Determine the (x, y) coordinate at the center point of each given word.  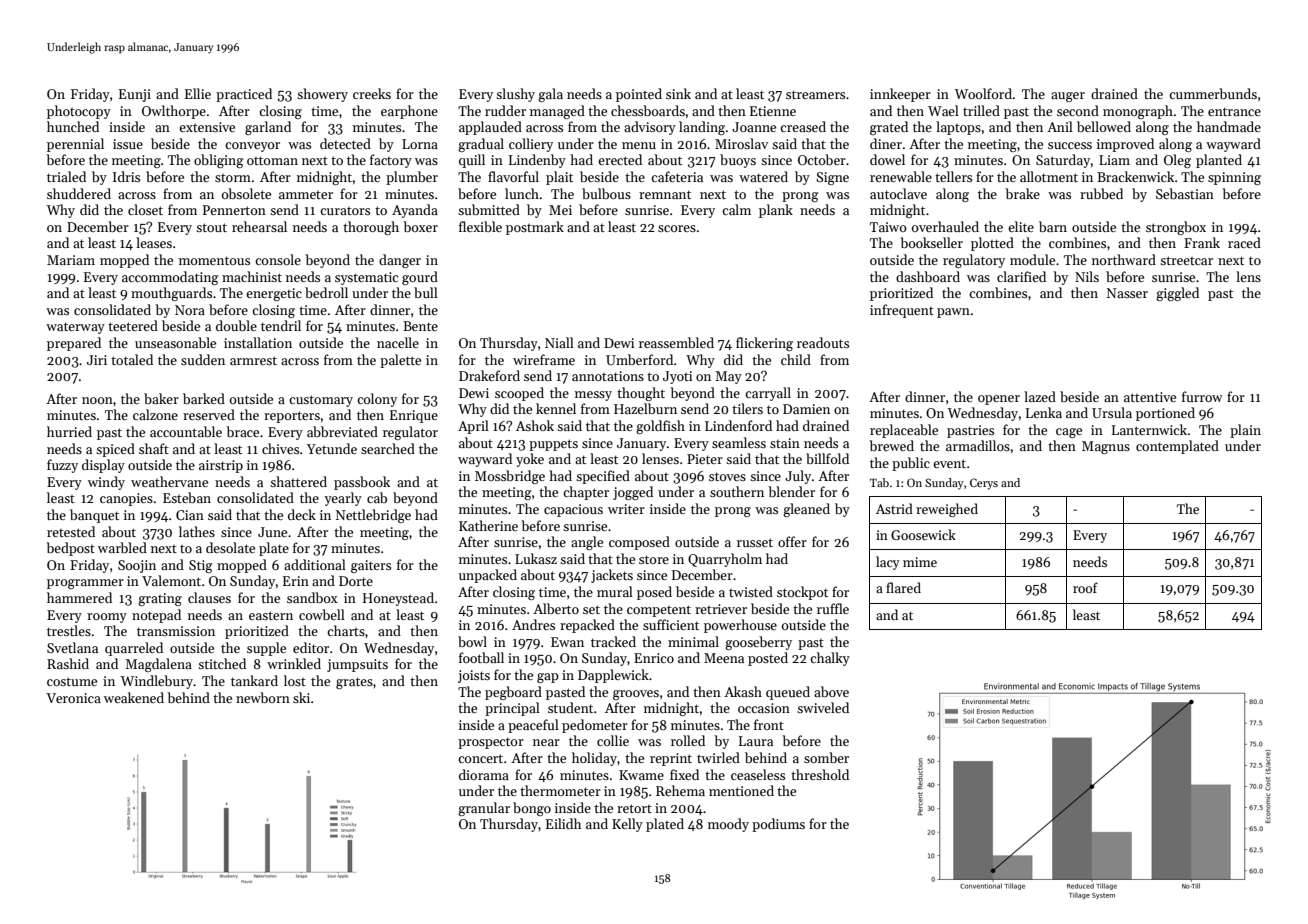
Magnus (1106, 447)
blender (791, 491)
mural (615, 591)
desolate (230, 547)
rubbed (1101, 193)
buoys (738, 161)
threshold (820, 774)
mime (920, 562)
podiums (778, 825)
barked (204, 398)
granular (484, 809)
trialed (66, 176)
